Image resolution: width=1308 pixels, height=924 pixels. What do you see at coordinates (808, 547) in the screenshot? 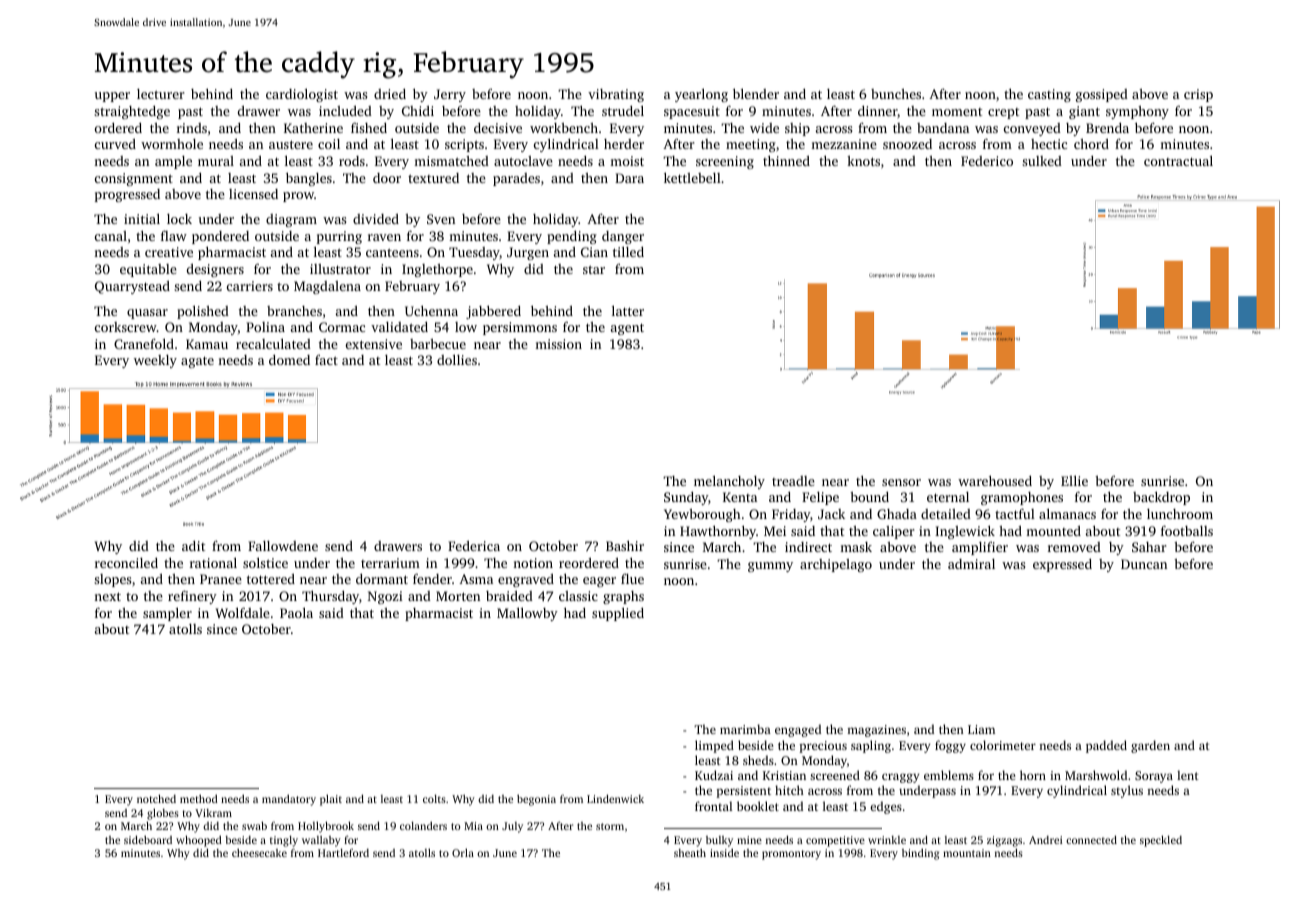
I see `indirect` at bounding box center [808, 547].
